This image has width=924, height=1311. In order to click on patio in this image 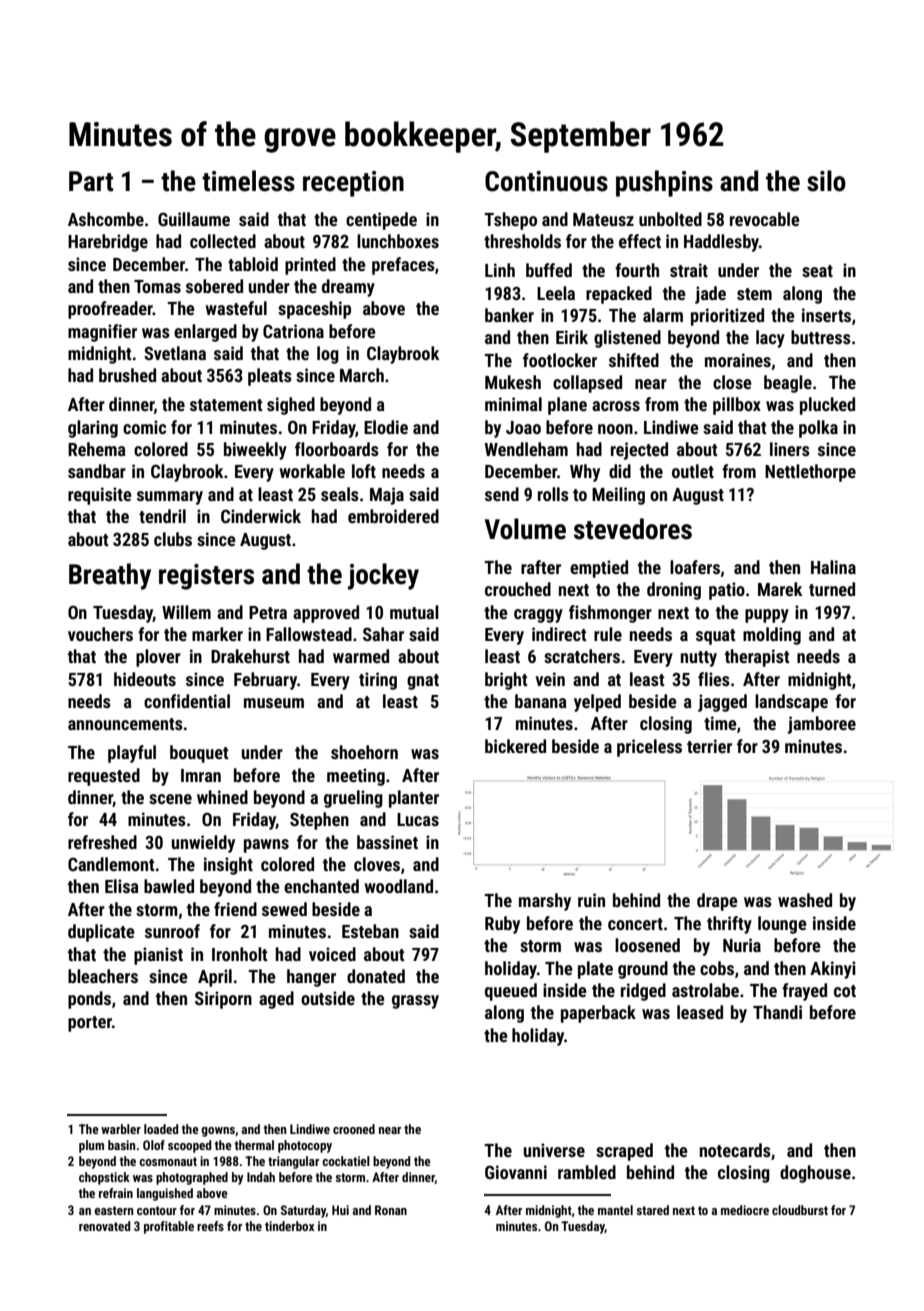, I will do `click(727, 591)`.
